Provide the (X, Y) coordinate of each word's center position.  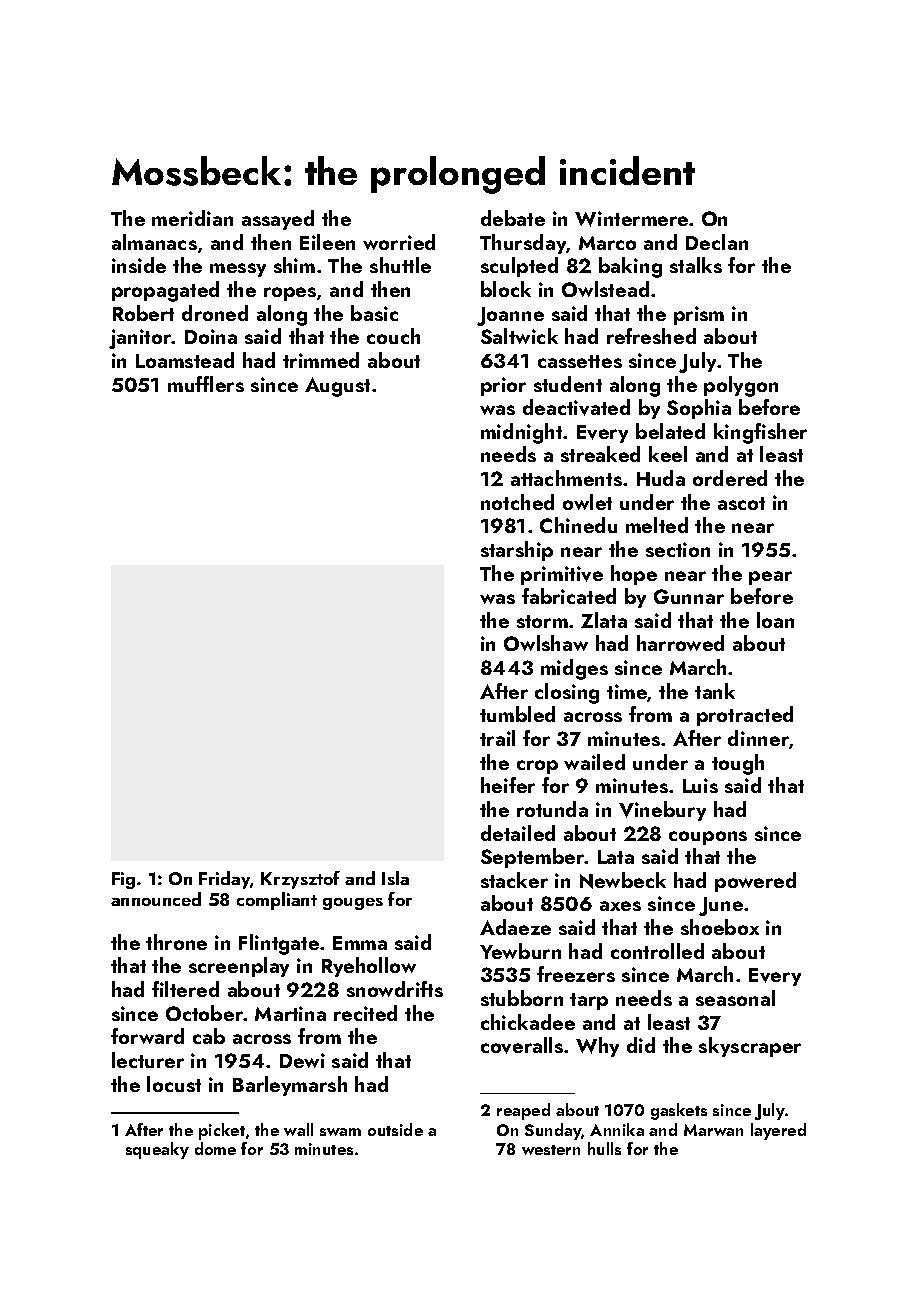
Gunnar (689, 596)
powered (755, 882)
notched (517, 502)
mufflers (206, 384)
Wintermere (631, 219)
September (533, 858)
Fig (123, 880)
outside (395, 1129)
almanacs (154, 242)
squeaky (157, 1150)
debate (513, 218)
